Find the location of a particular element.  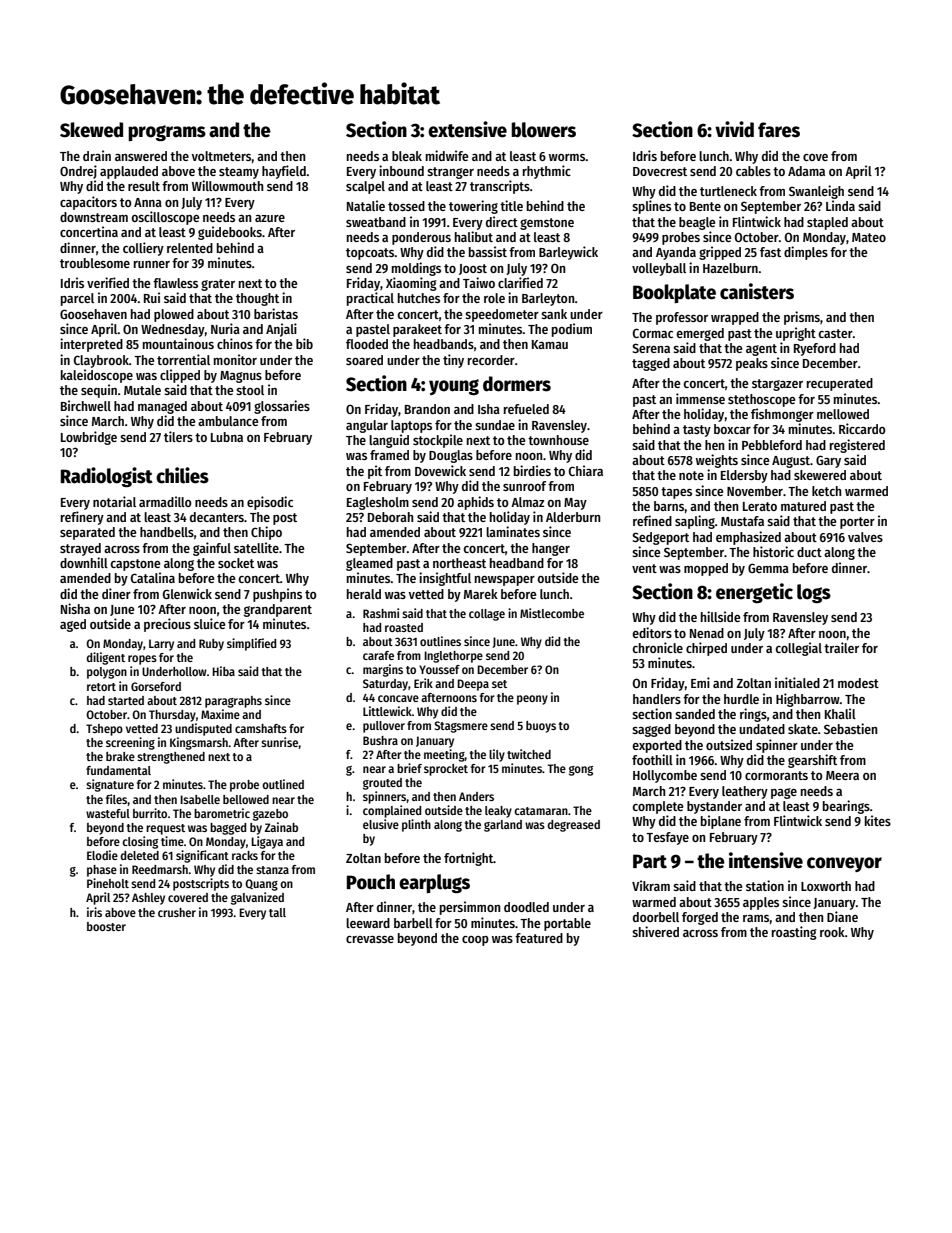

angular is located at coordinates (367, 426).
